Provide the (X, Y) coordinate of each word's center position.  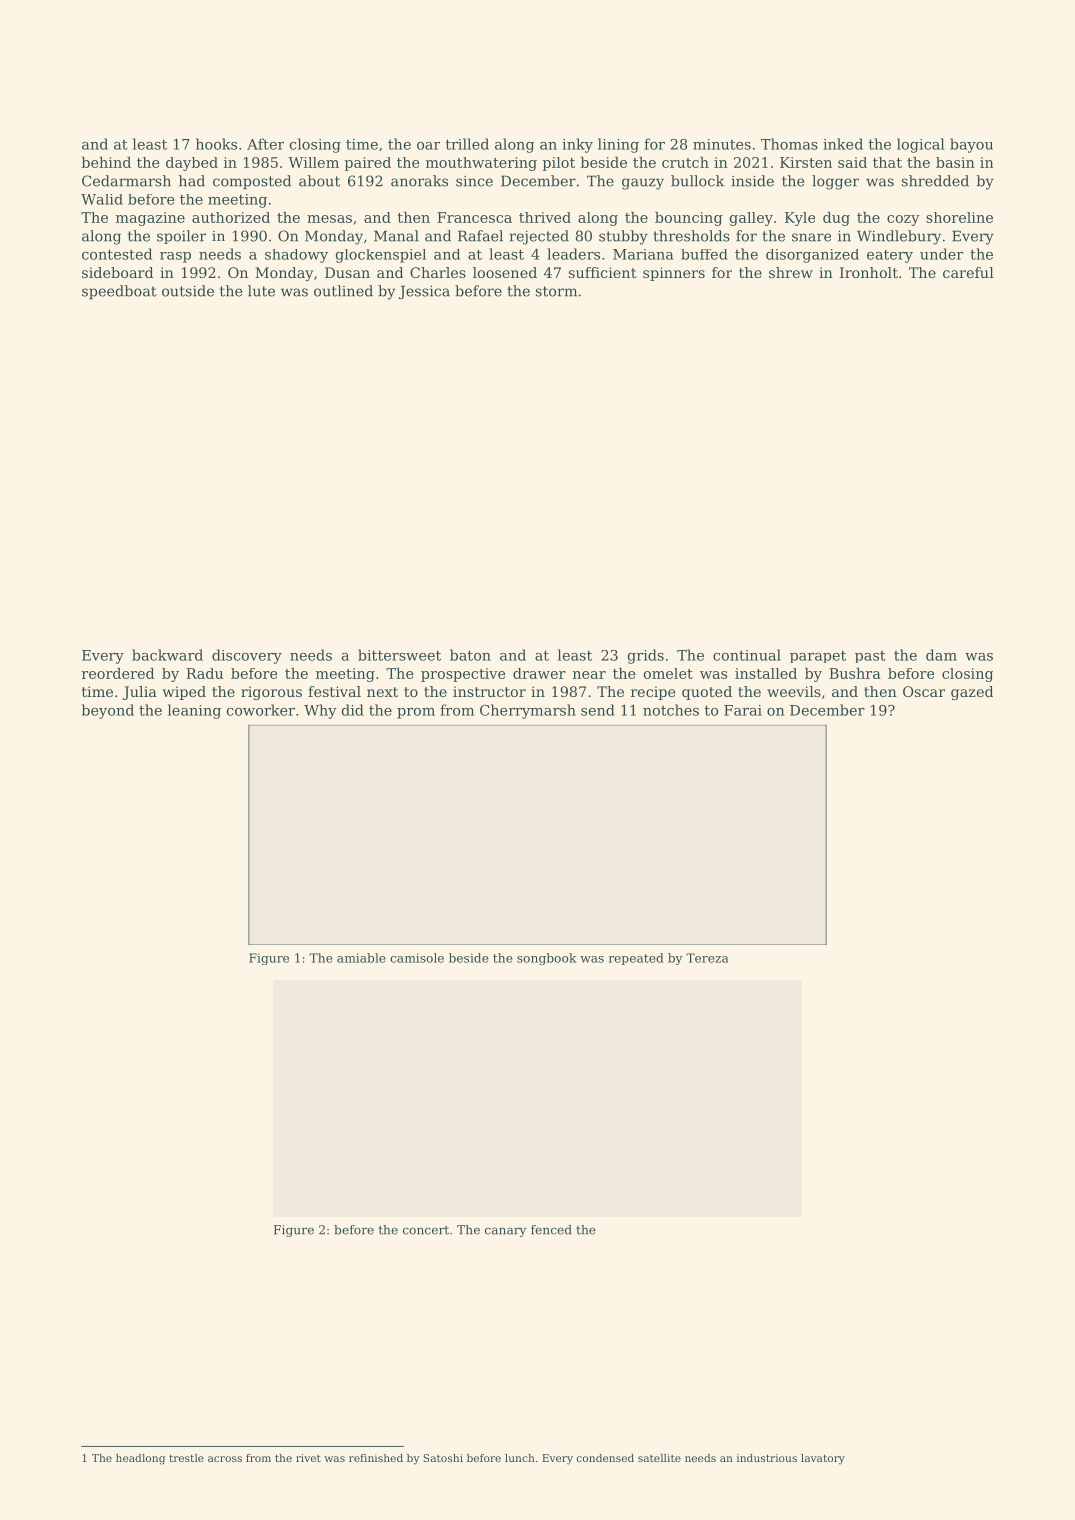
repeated (636, 959)
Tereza (707, 958)
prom (416, 713)
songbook (547, 959)
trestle (186, 1458)
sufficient (603, 272)
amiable (361, 958)
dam (941, 655)
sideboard (117, 272)
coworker (261, 710)
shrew (791, 272)
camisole (417, 958)
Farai (743, 710)
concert (426, 1230)
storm (556, 291)
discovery (247, 656)
